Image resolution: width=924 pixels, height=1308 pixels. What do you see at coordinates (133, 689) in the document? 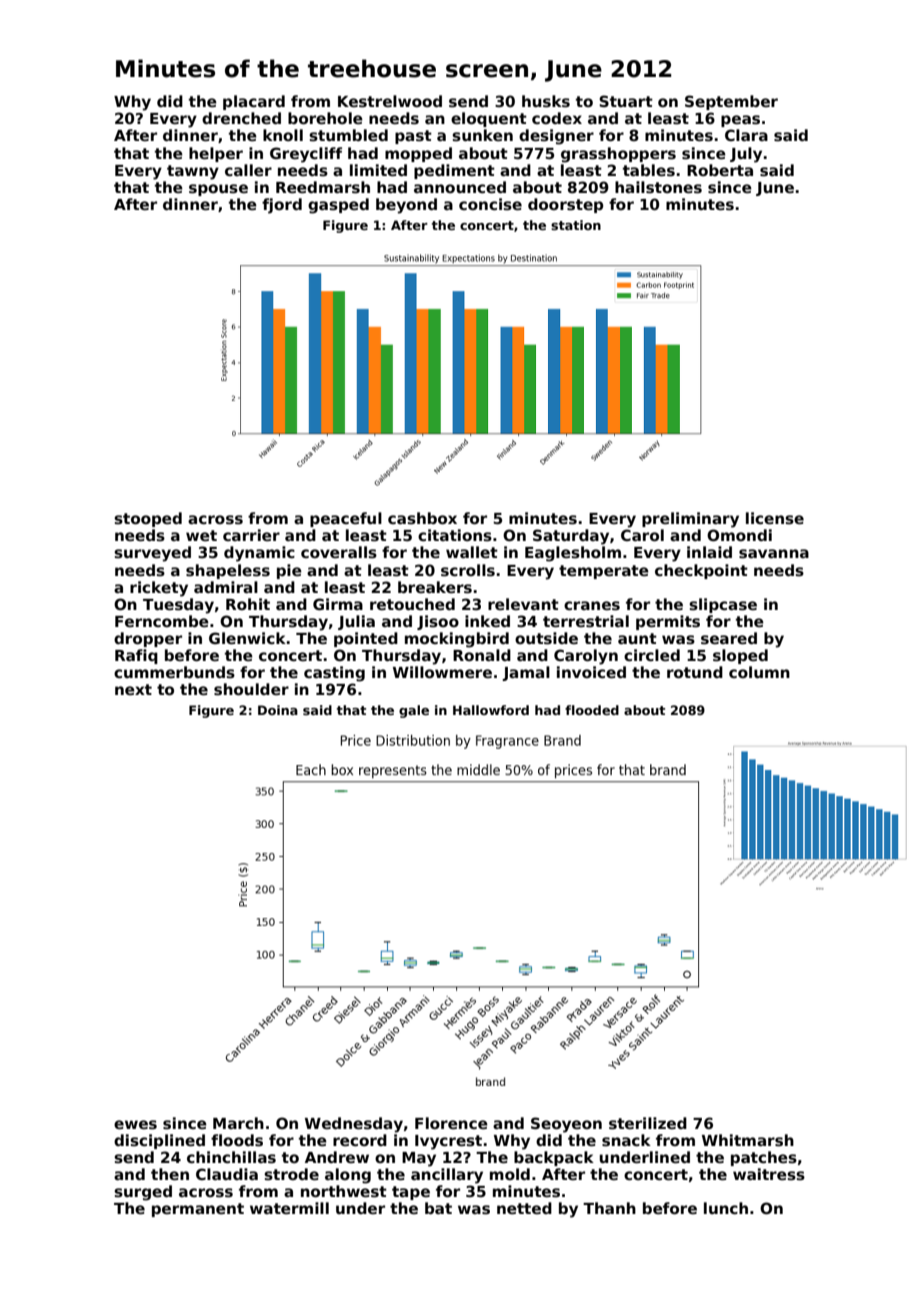
I see `next` at bounding box center [133, 689].
